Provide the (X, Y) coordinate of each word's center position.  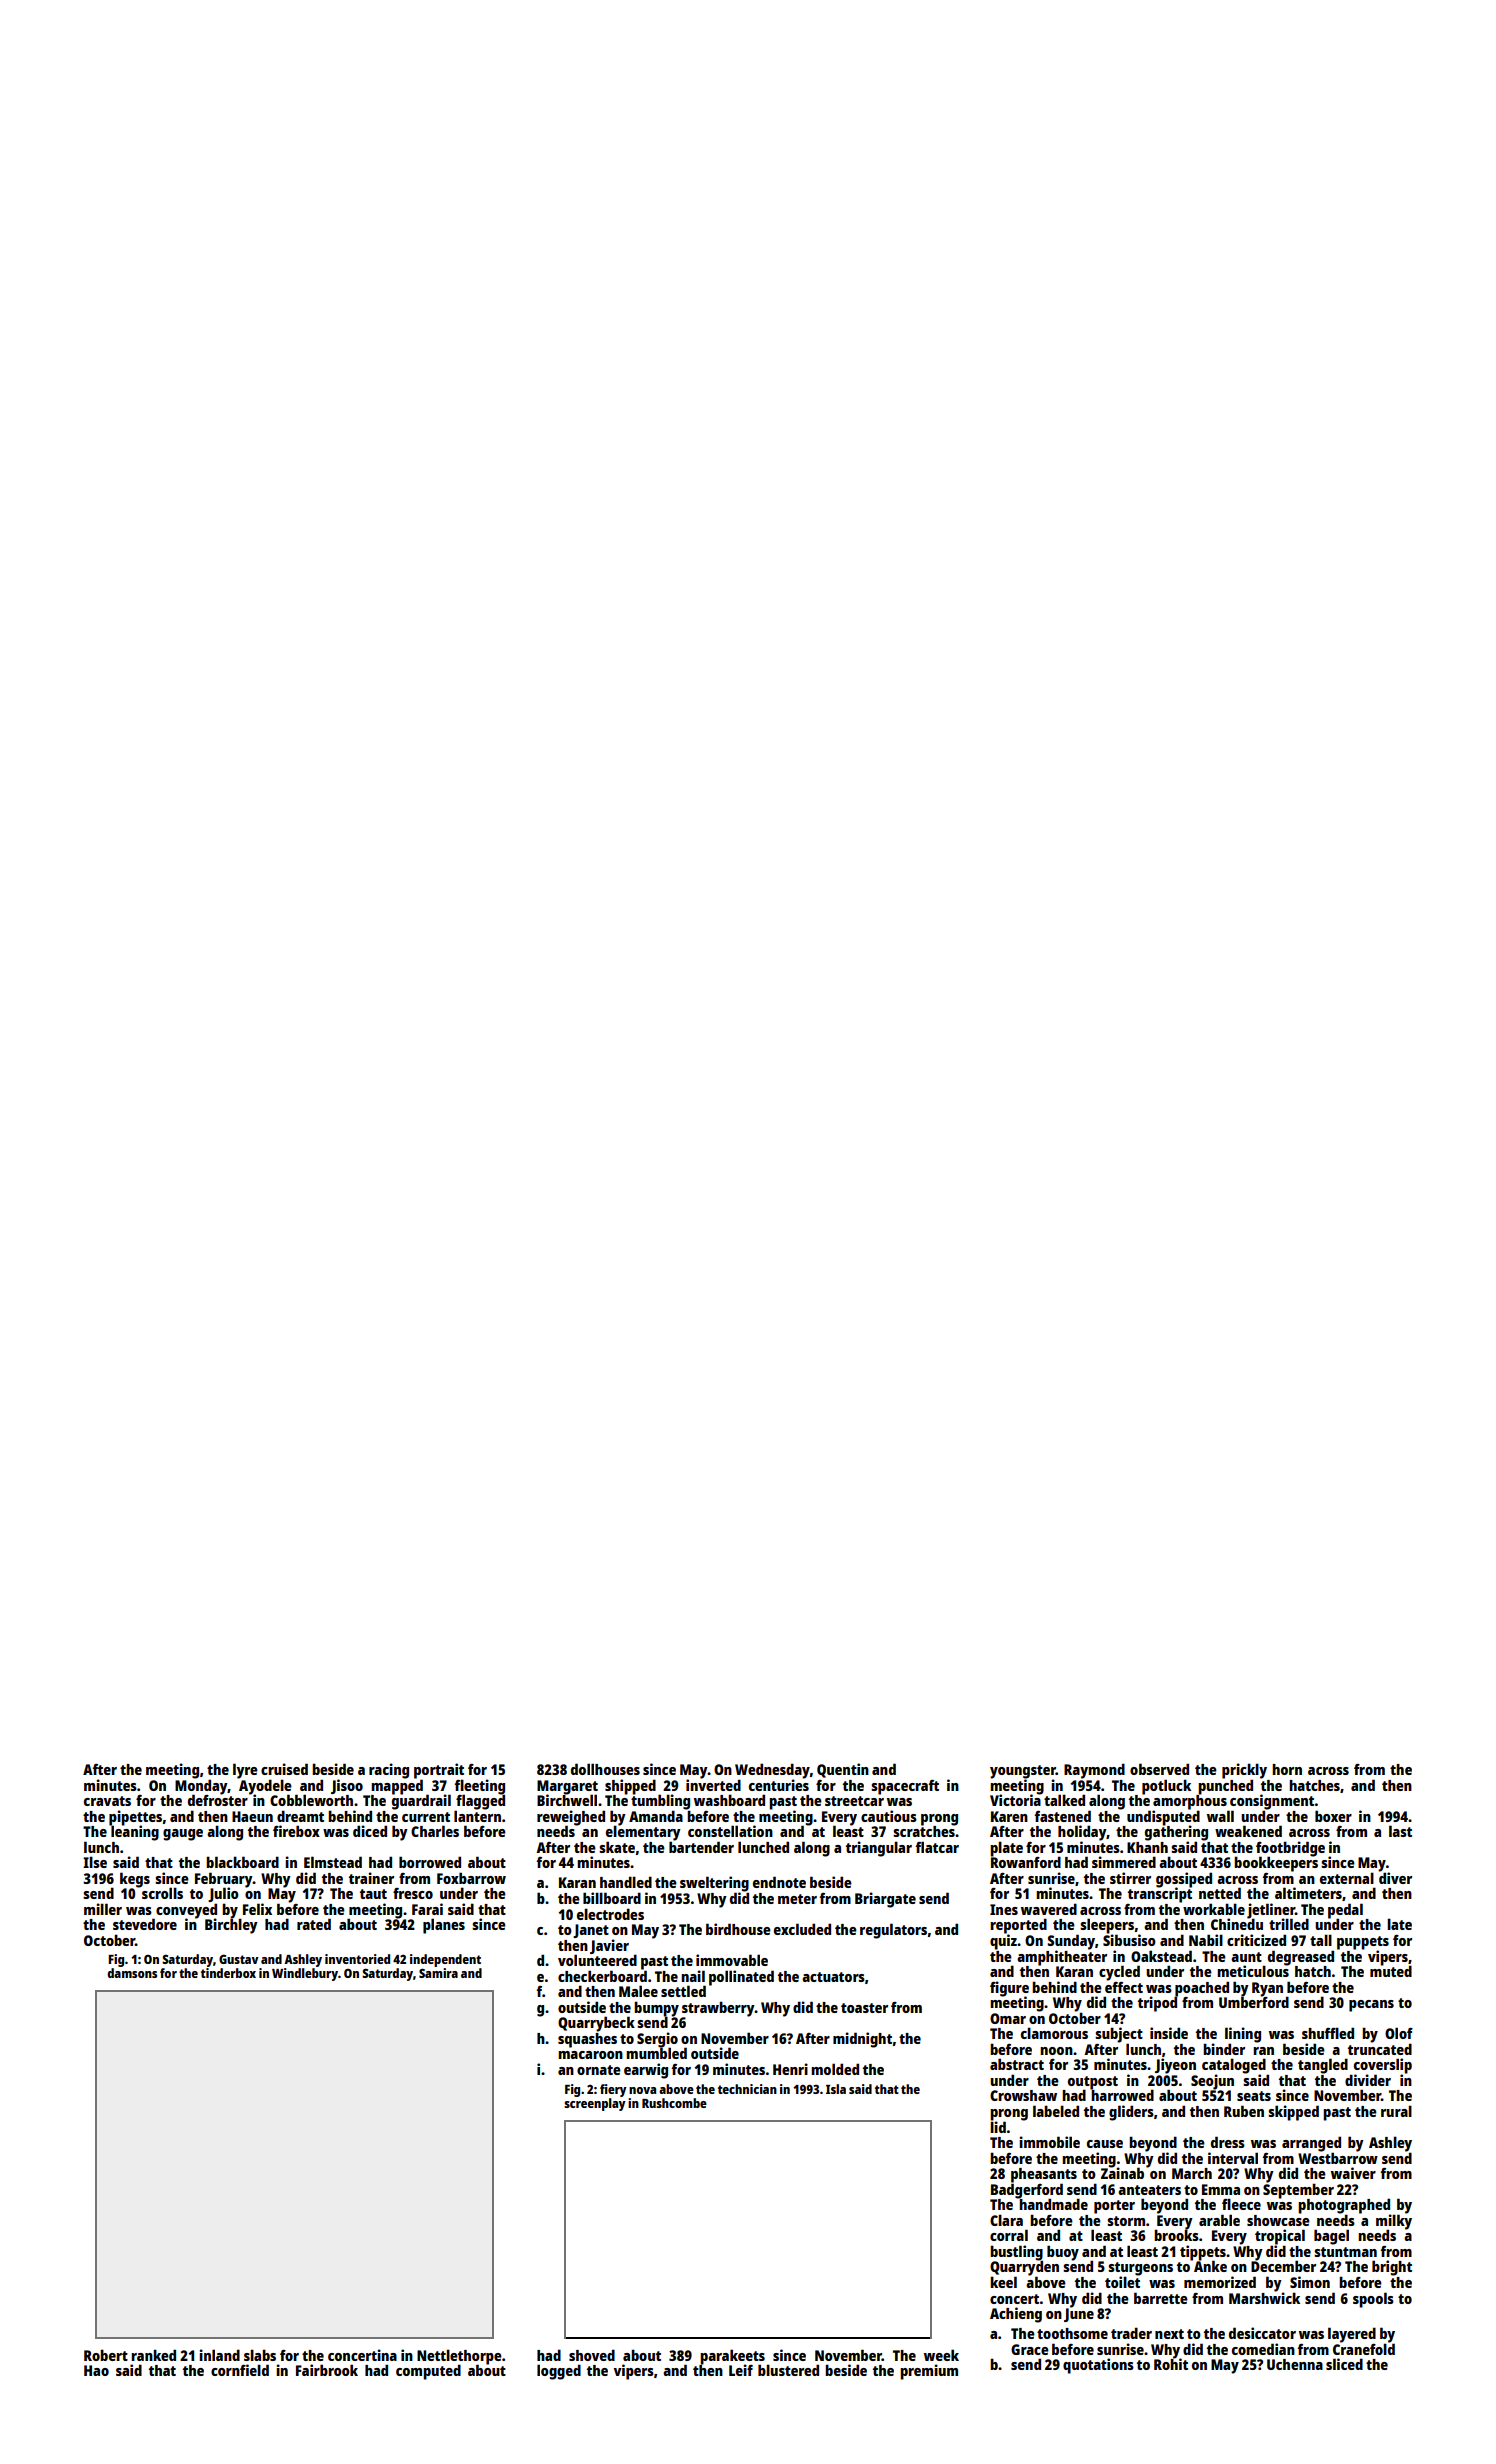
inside (1169, 2033)
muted (1391, 1971)
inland (219, 2355)
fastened (1063, 1816)
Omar (1008, 2018)
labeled (1056, 2111)
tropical (1280, 2237)
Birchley (231, 1926)
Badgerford (1027, 2191)
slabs (260, 2355)
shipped (630, 1786)
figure (1009, 1988)
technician (747, 2089)
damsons (132, 1973)
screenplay (595, 2104)
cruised (284, 1769)
